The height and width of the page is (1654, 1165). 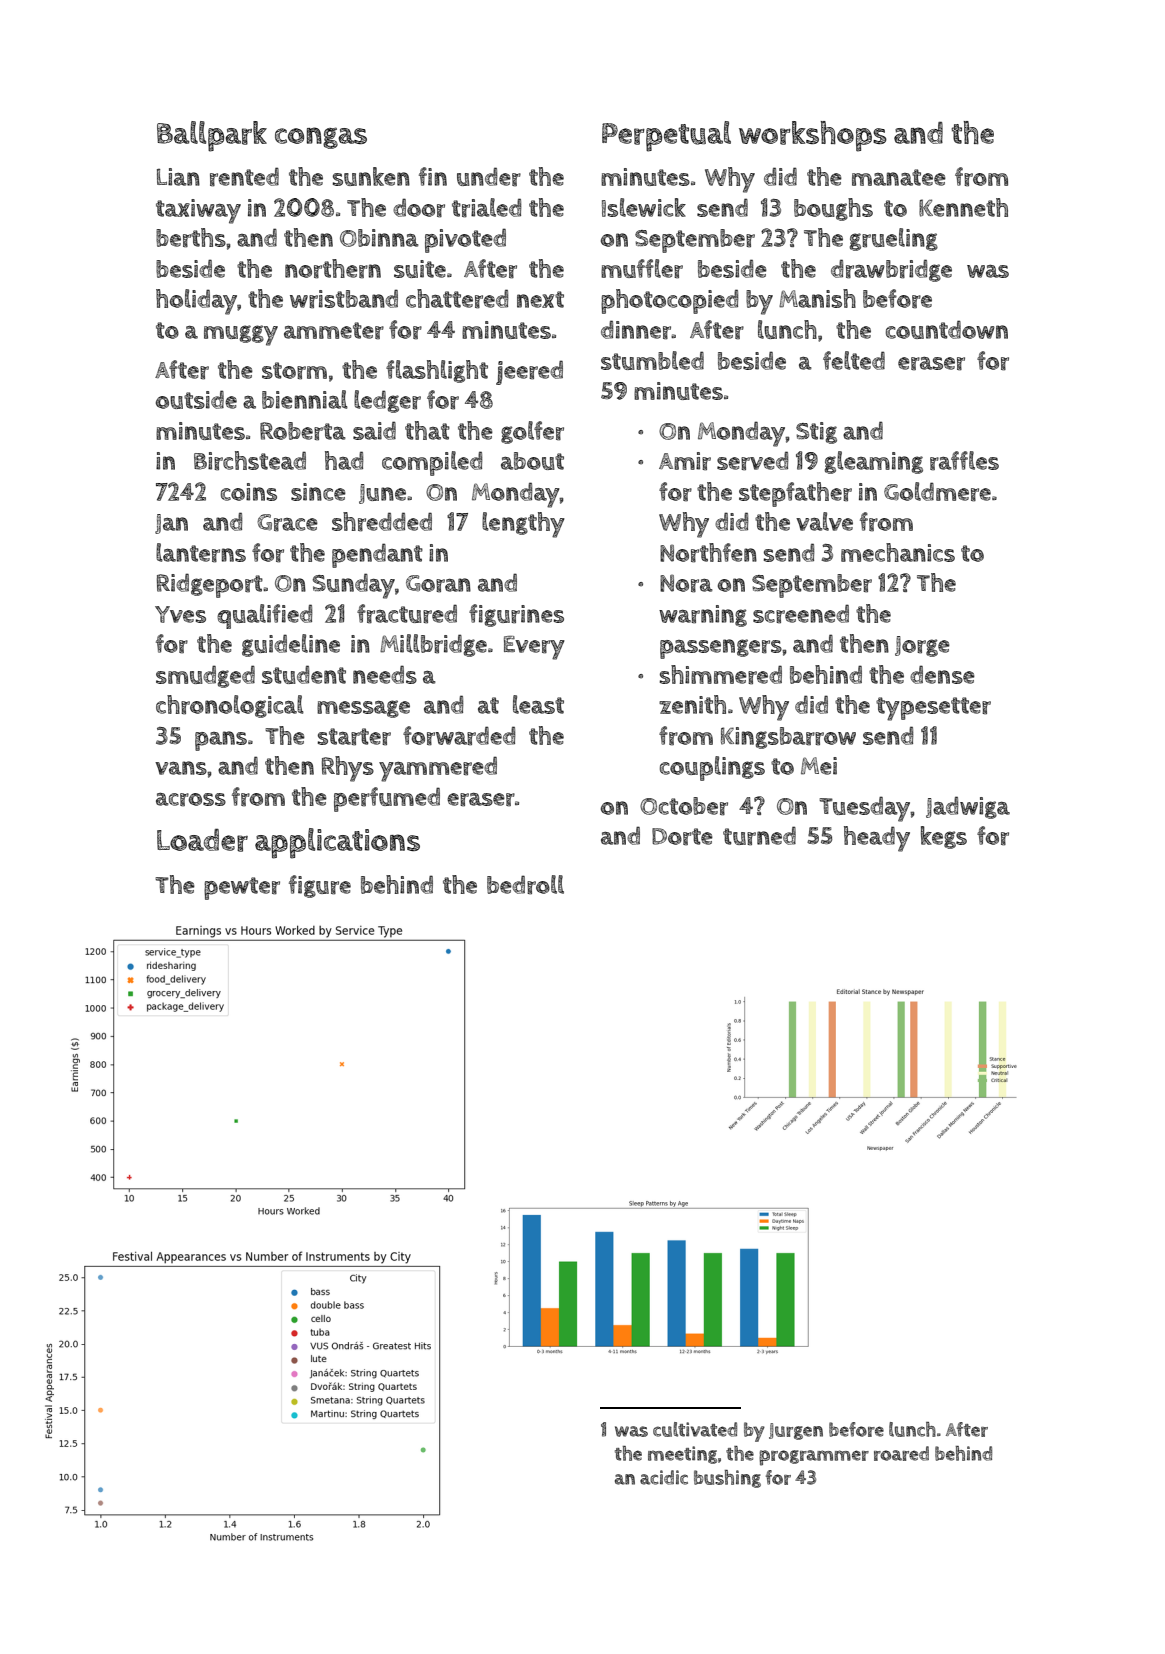 What do you see at coordinates (942, 674) in the page?
I see `dense` at bounding box center [942, 674].
